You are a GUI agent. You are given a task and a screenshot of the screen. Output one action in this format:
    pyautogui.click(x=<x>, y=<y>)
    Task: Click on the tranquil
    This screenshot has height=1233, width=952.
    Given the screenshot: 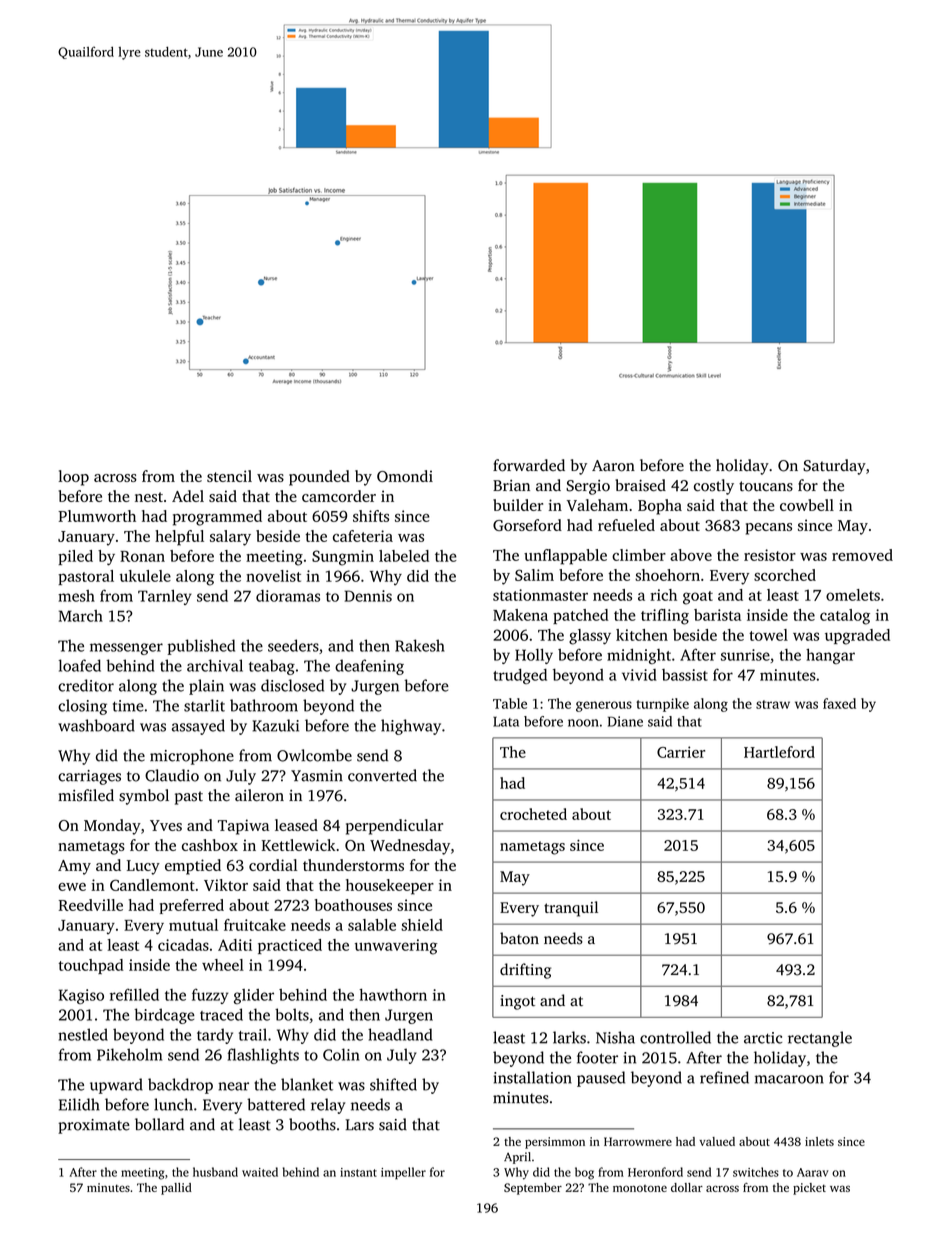 What is the action you would take?
    pyautogui.click(x=571, y=909)
